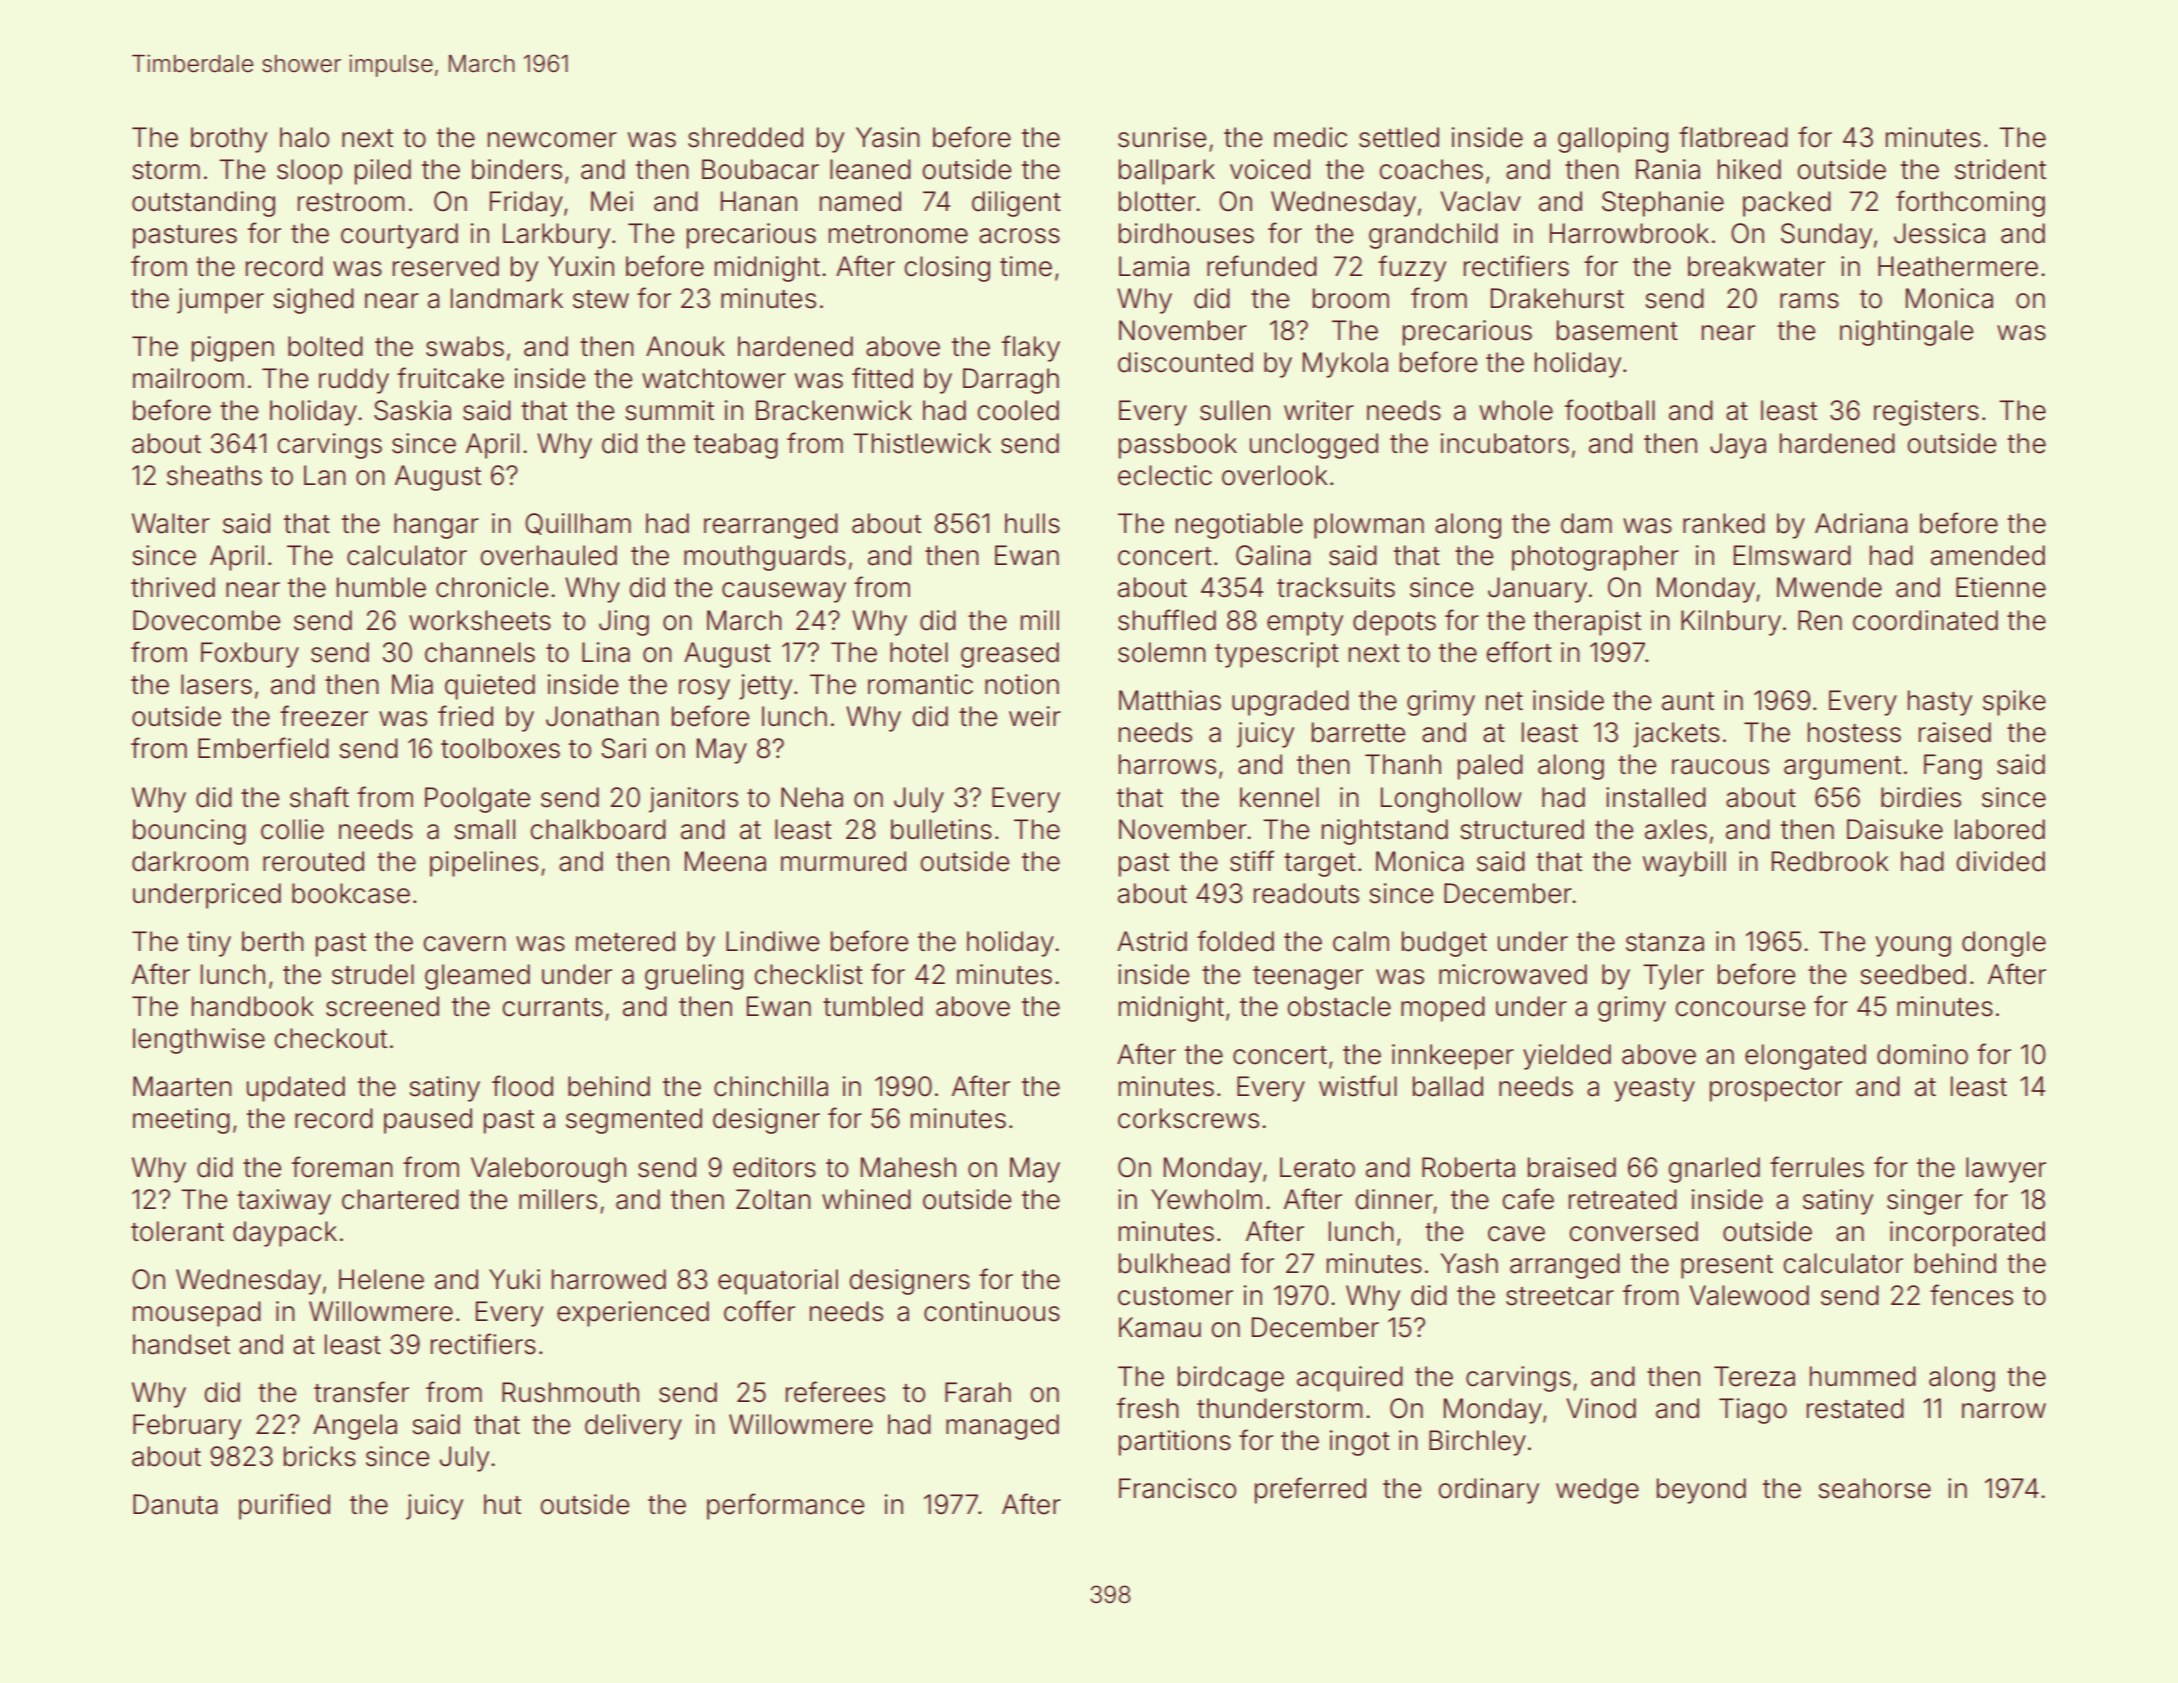 The width and height of the screenshot is (2178, 1683). I want to click on metronome, so click(898, 234).
